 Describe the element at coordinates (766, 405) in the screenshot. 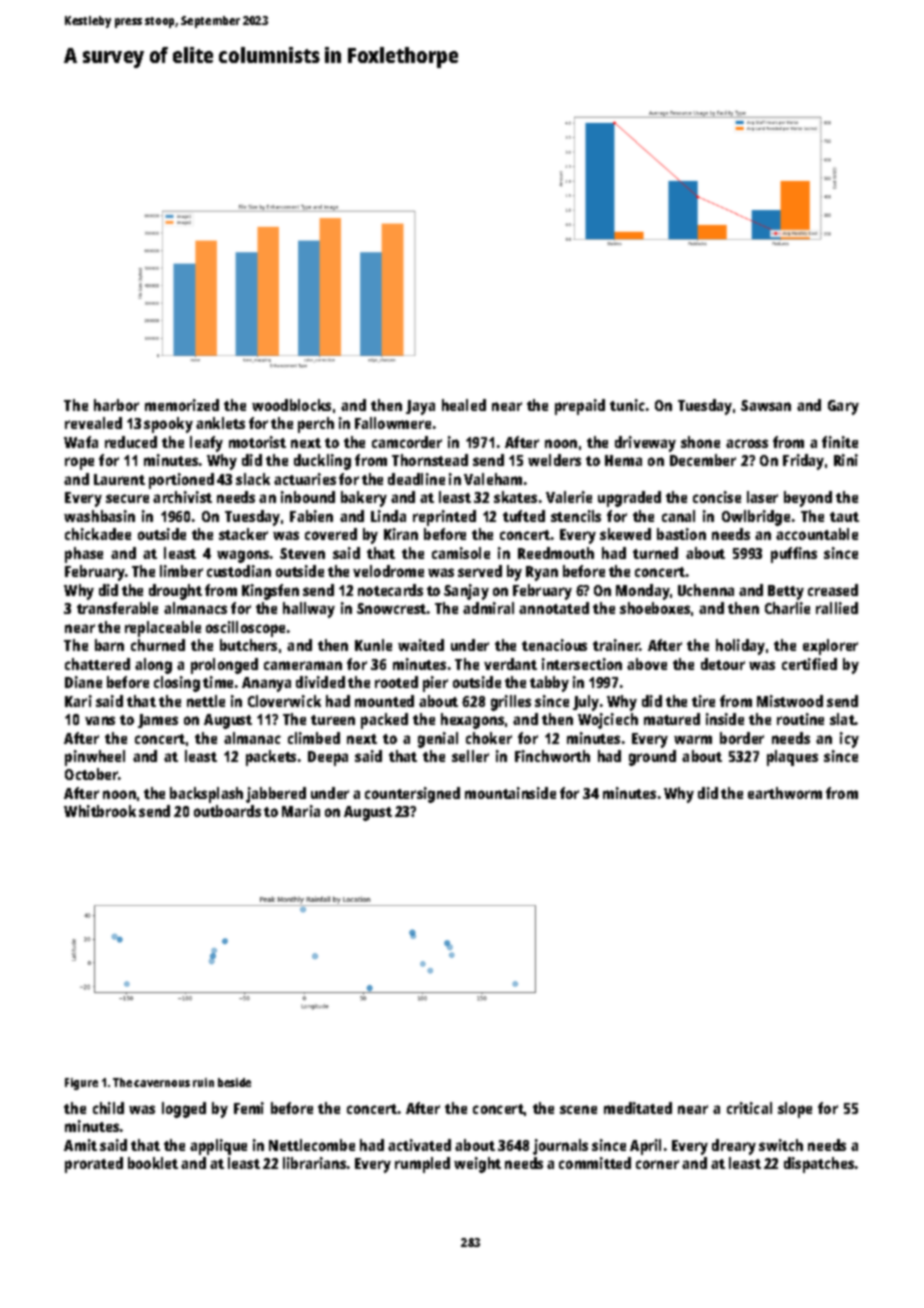

I see `Sawsan` at that location.
